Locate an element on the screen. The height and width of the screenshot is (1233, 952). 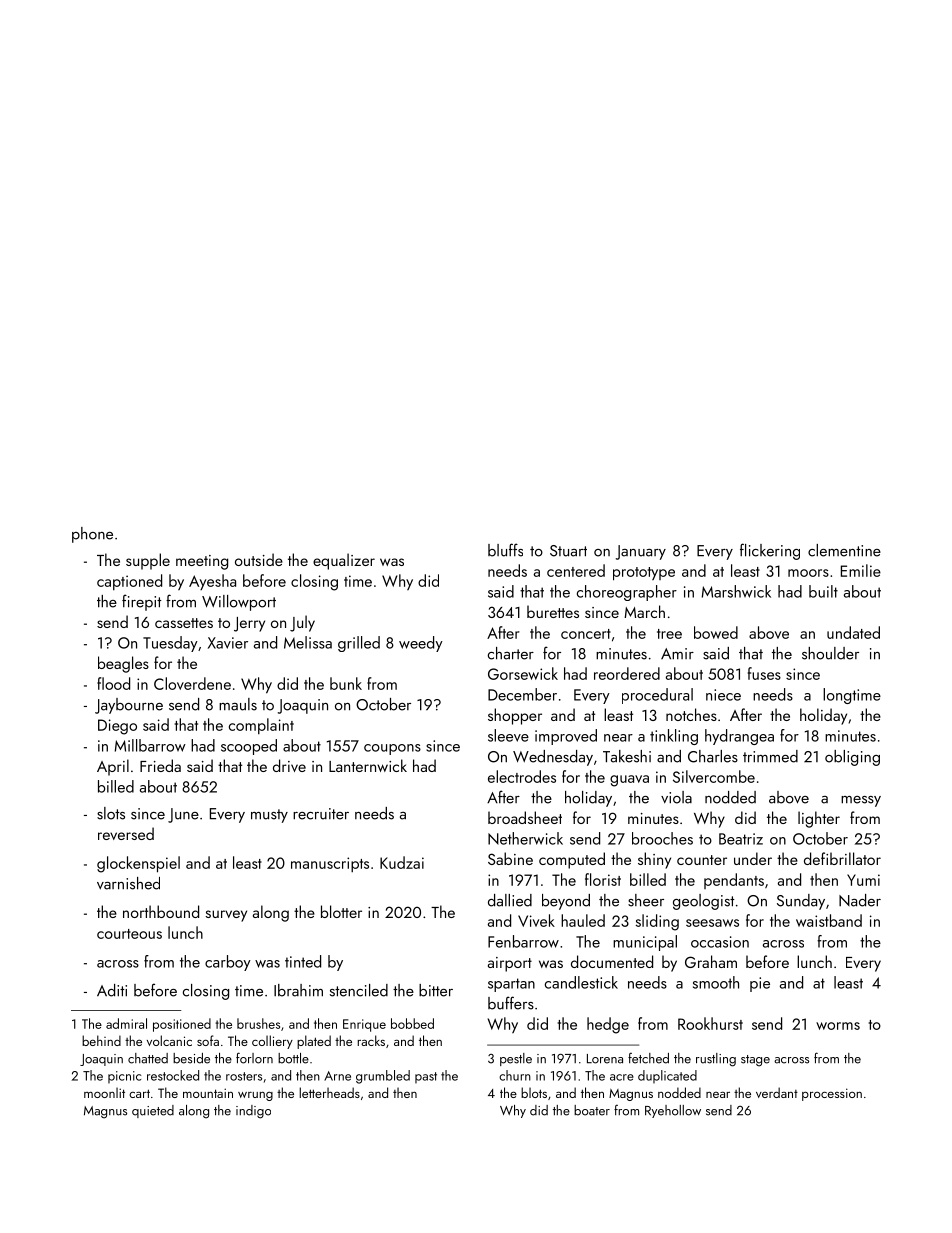
recruiter is located at coordinates (321, 814).
